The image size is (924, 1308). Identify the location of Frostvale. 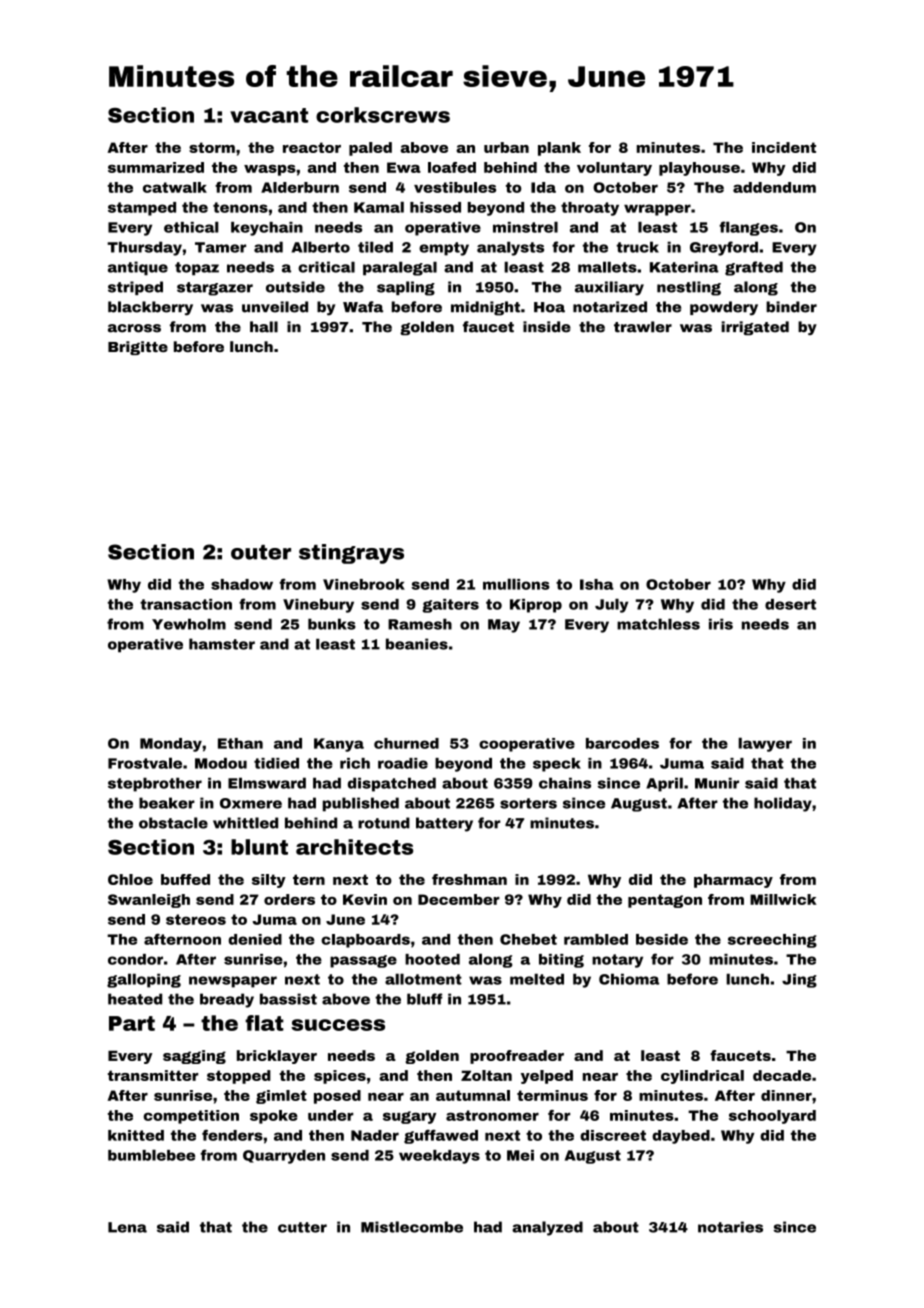
(145, 763).
